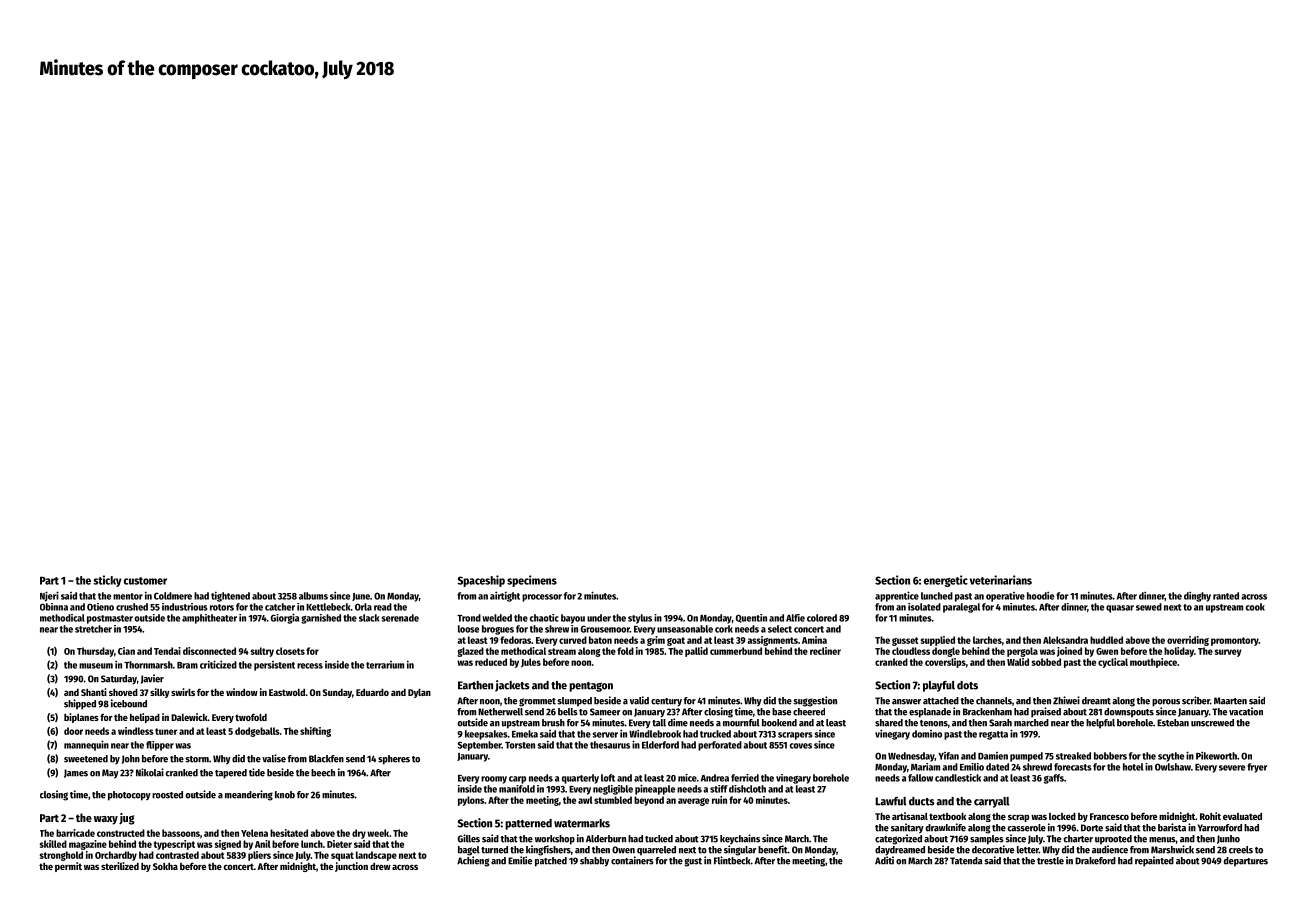 This document has height=924, width=1308. What do you see at coordinates (1120, 609) in the document?
I see `quasar` at bounding box center [1120, 609].
